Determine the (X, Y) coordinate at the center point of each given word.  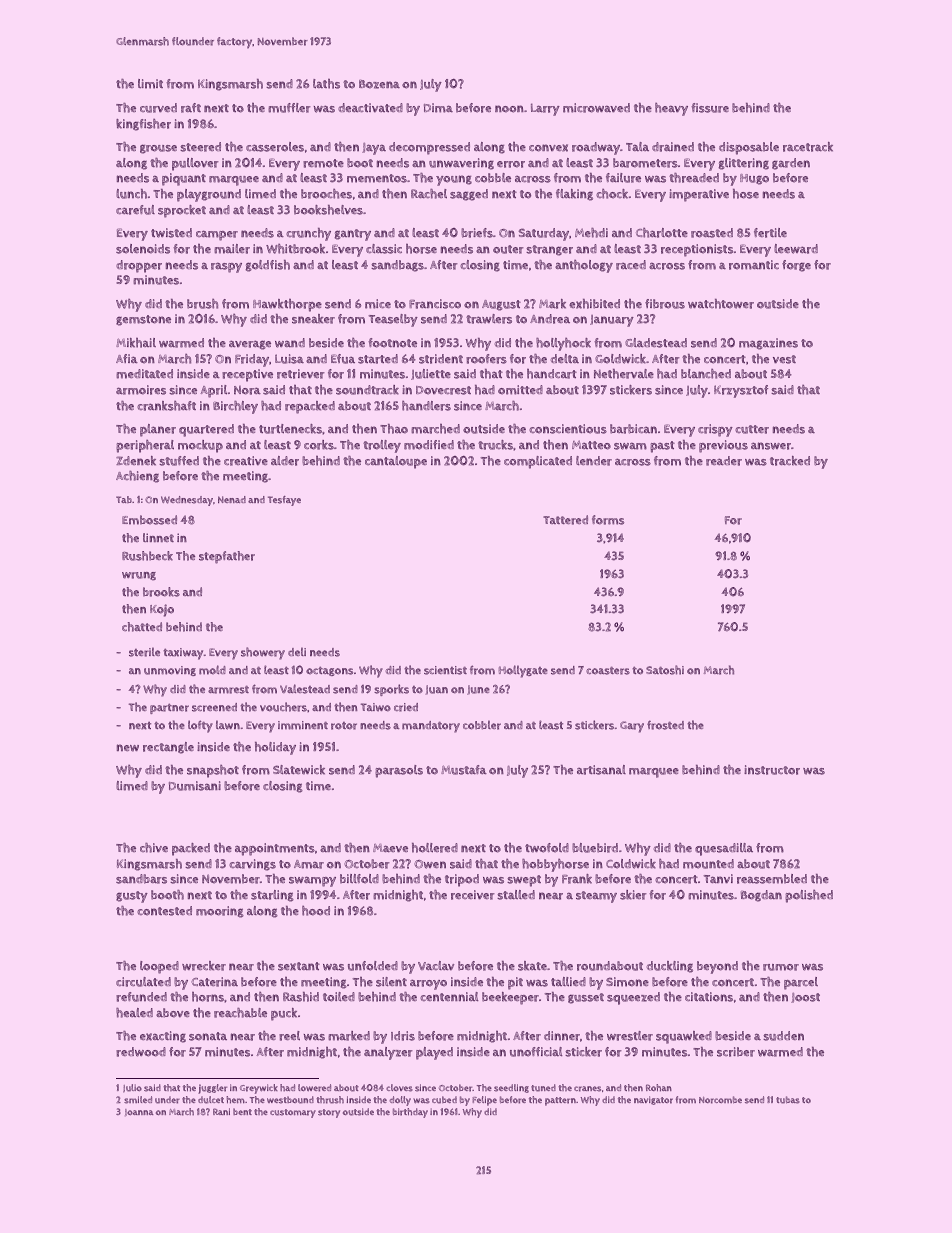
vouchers (283, 707)
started (378, 359)
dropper (139, 266)
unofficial (536, 1052)
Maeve (390, 848)
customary (293, 1113)
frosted (665, 725)
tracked (790, 461)
